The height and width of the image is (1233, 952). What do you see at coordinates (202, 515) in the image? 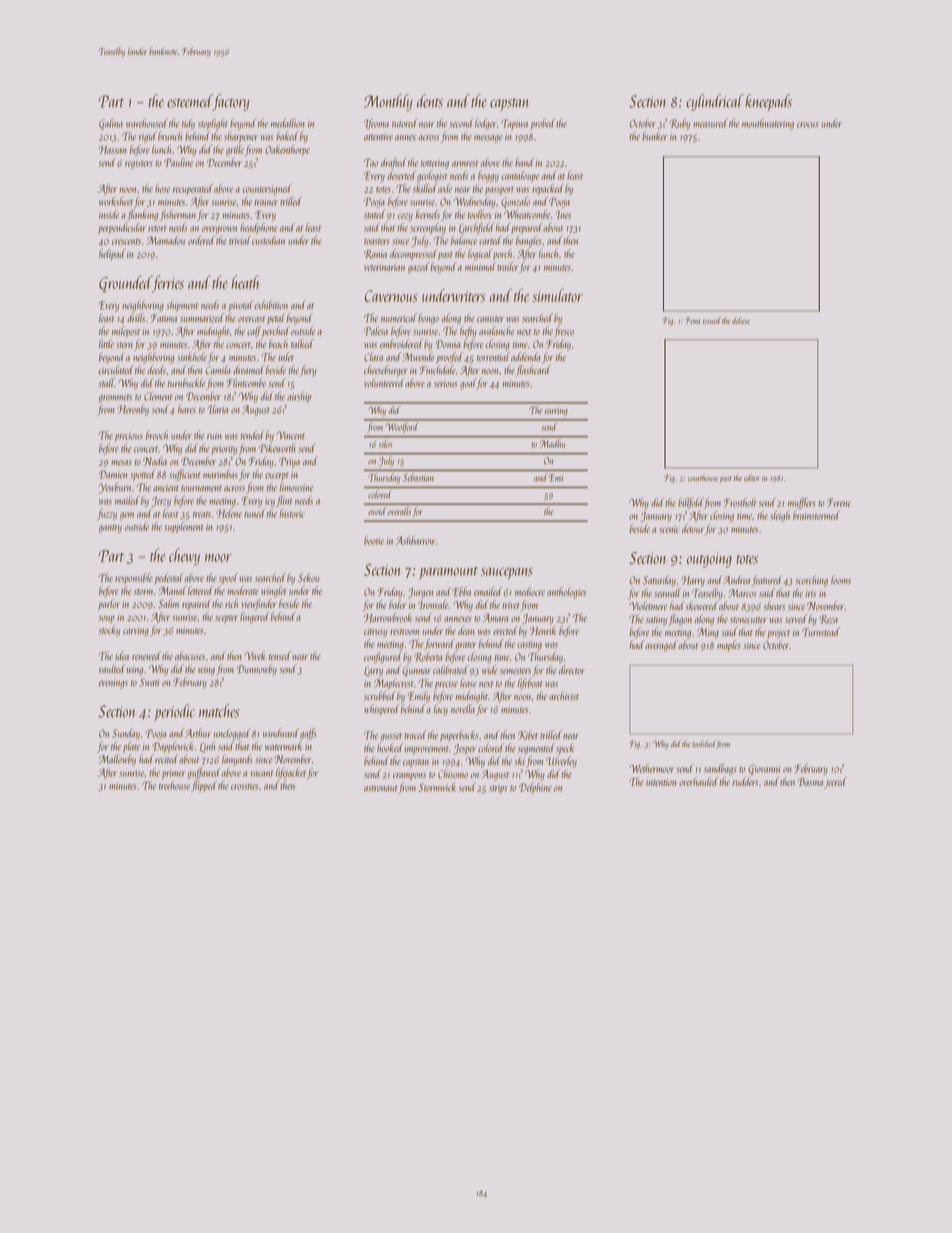
I see `treats` at bounding box center [202, 515].
